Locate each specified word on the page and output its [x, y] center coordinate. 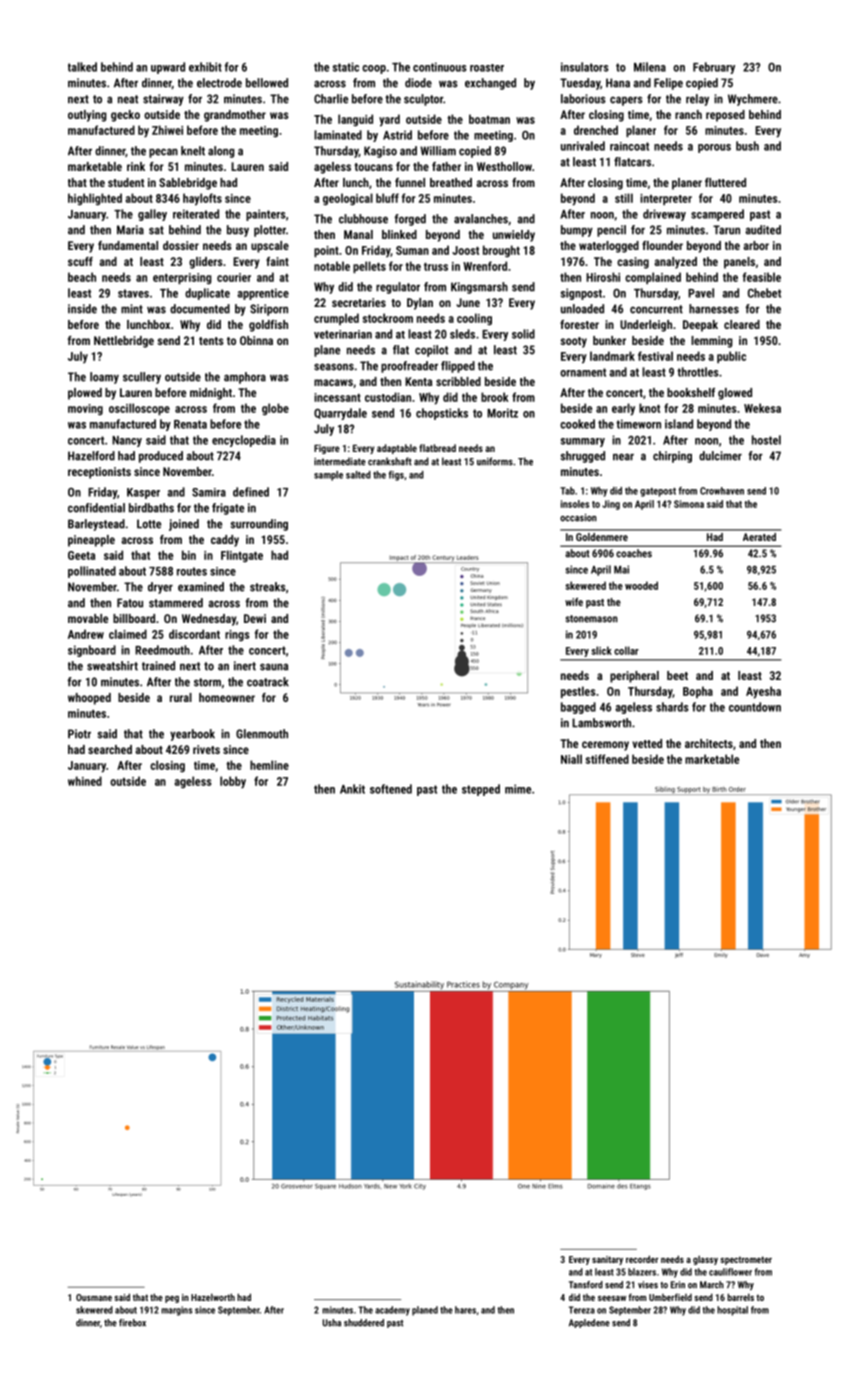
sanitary [607, 1260]
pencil [611, 231]
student [126, 182]
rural [181, 697]
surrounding [259, 525]
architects [709, 743]
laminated [338, 135]
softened [391, 789]
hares [465, 1310]
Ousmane [94, 1297]
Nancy [127, 441]
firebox [132, 1323]
